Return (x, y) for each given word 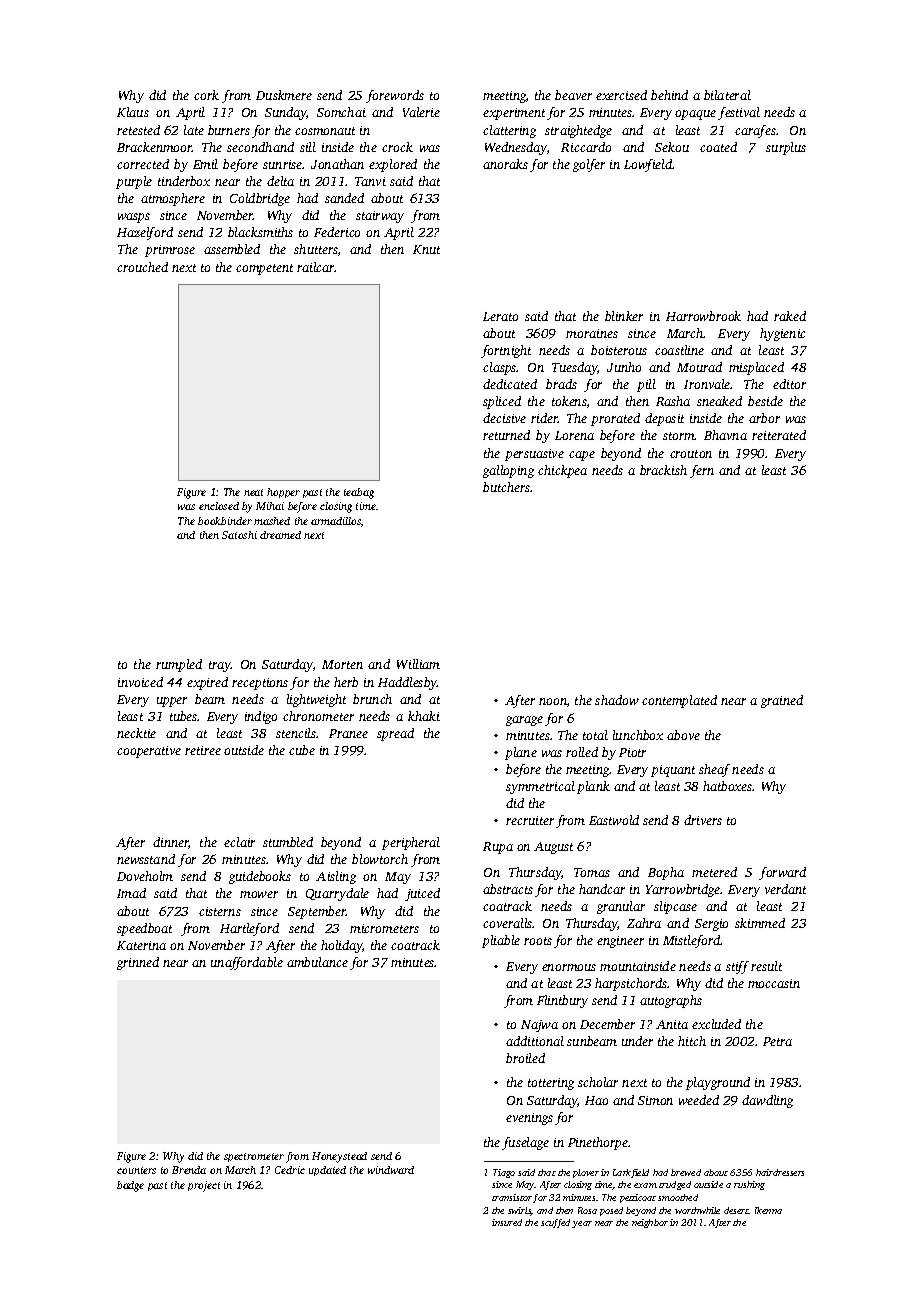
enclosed (219, 506)
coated (718, 147)
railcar (316, 267)
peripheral (411, 843)
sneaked (719, 401)
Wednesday (516, 148)
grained (782, 701)
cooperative (149, 752)
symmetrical (540, 787)
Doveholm (145, 876)
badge (130, 1186)
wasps (134, 218)
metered (714, 872)
